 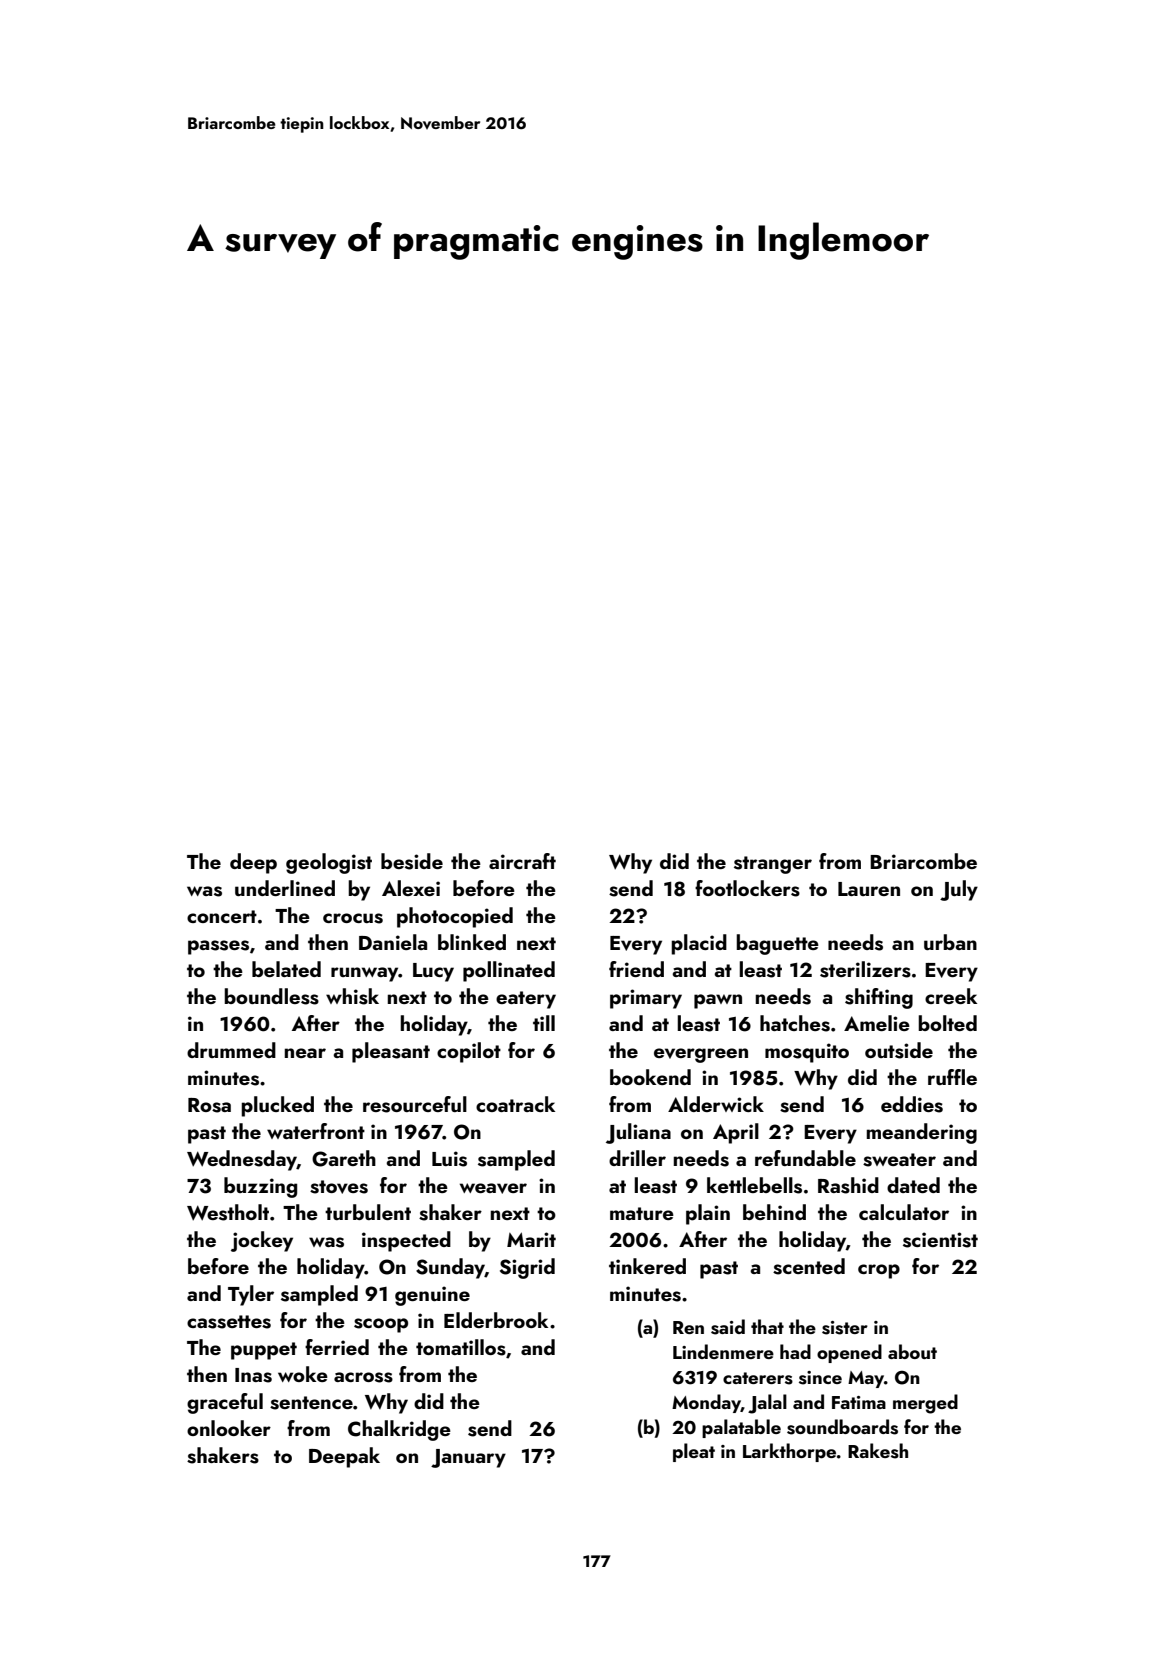 I want to click on Rakesh, so click(x=878, y=1451).
